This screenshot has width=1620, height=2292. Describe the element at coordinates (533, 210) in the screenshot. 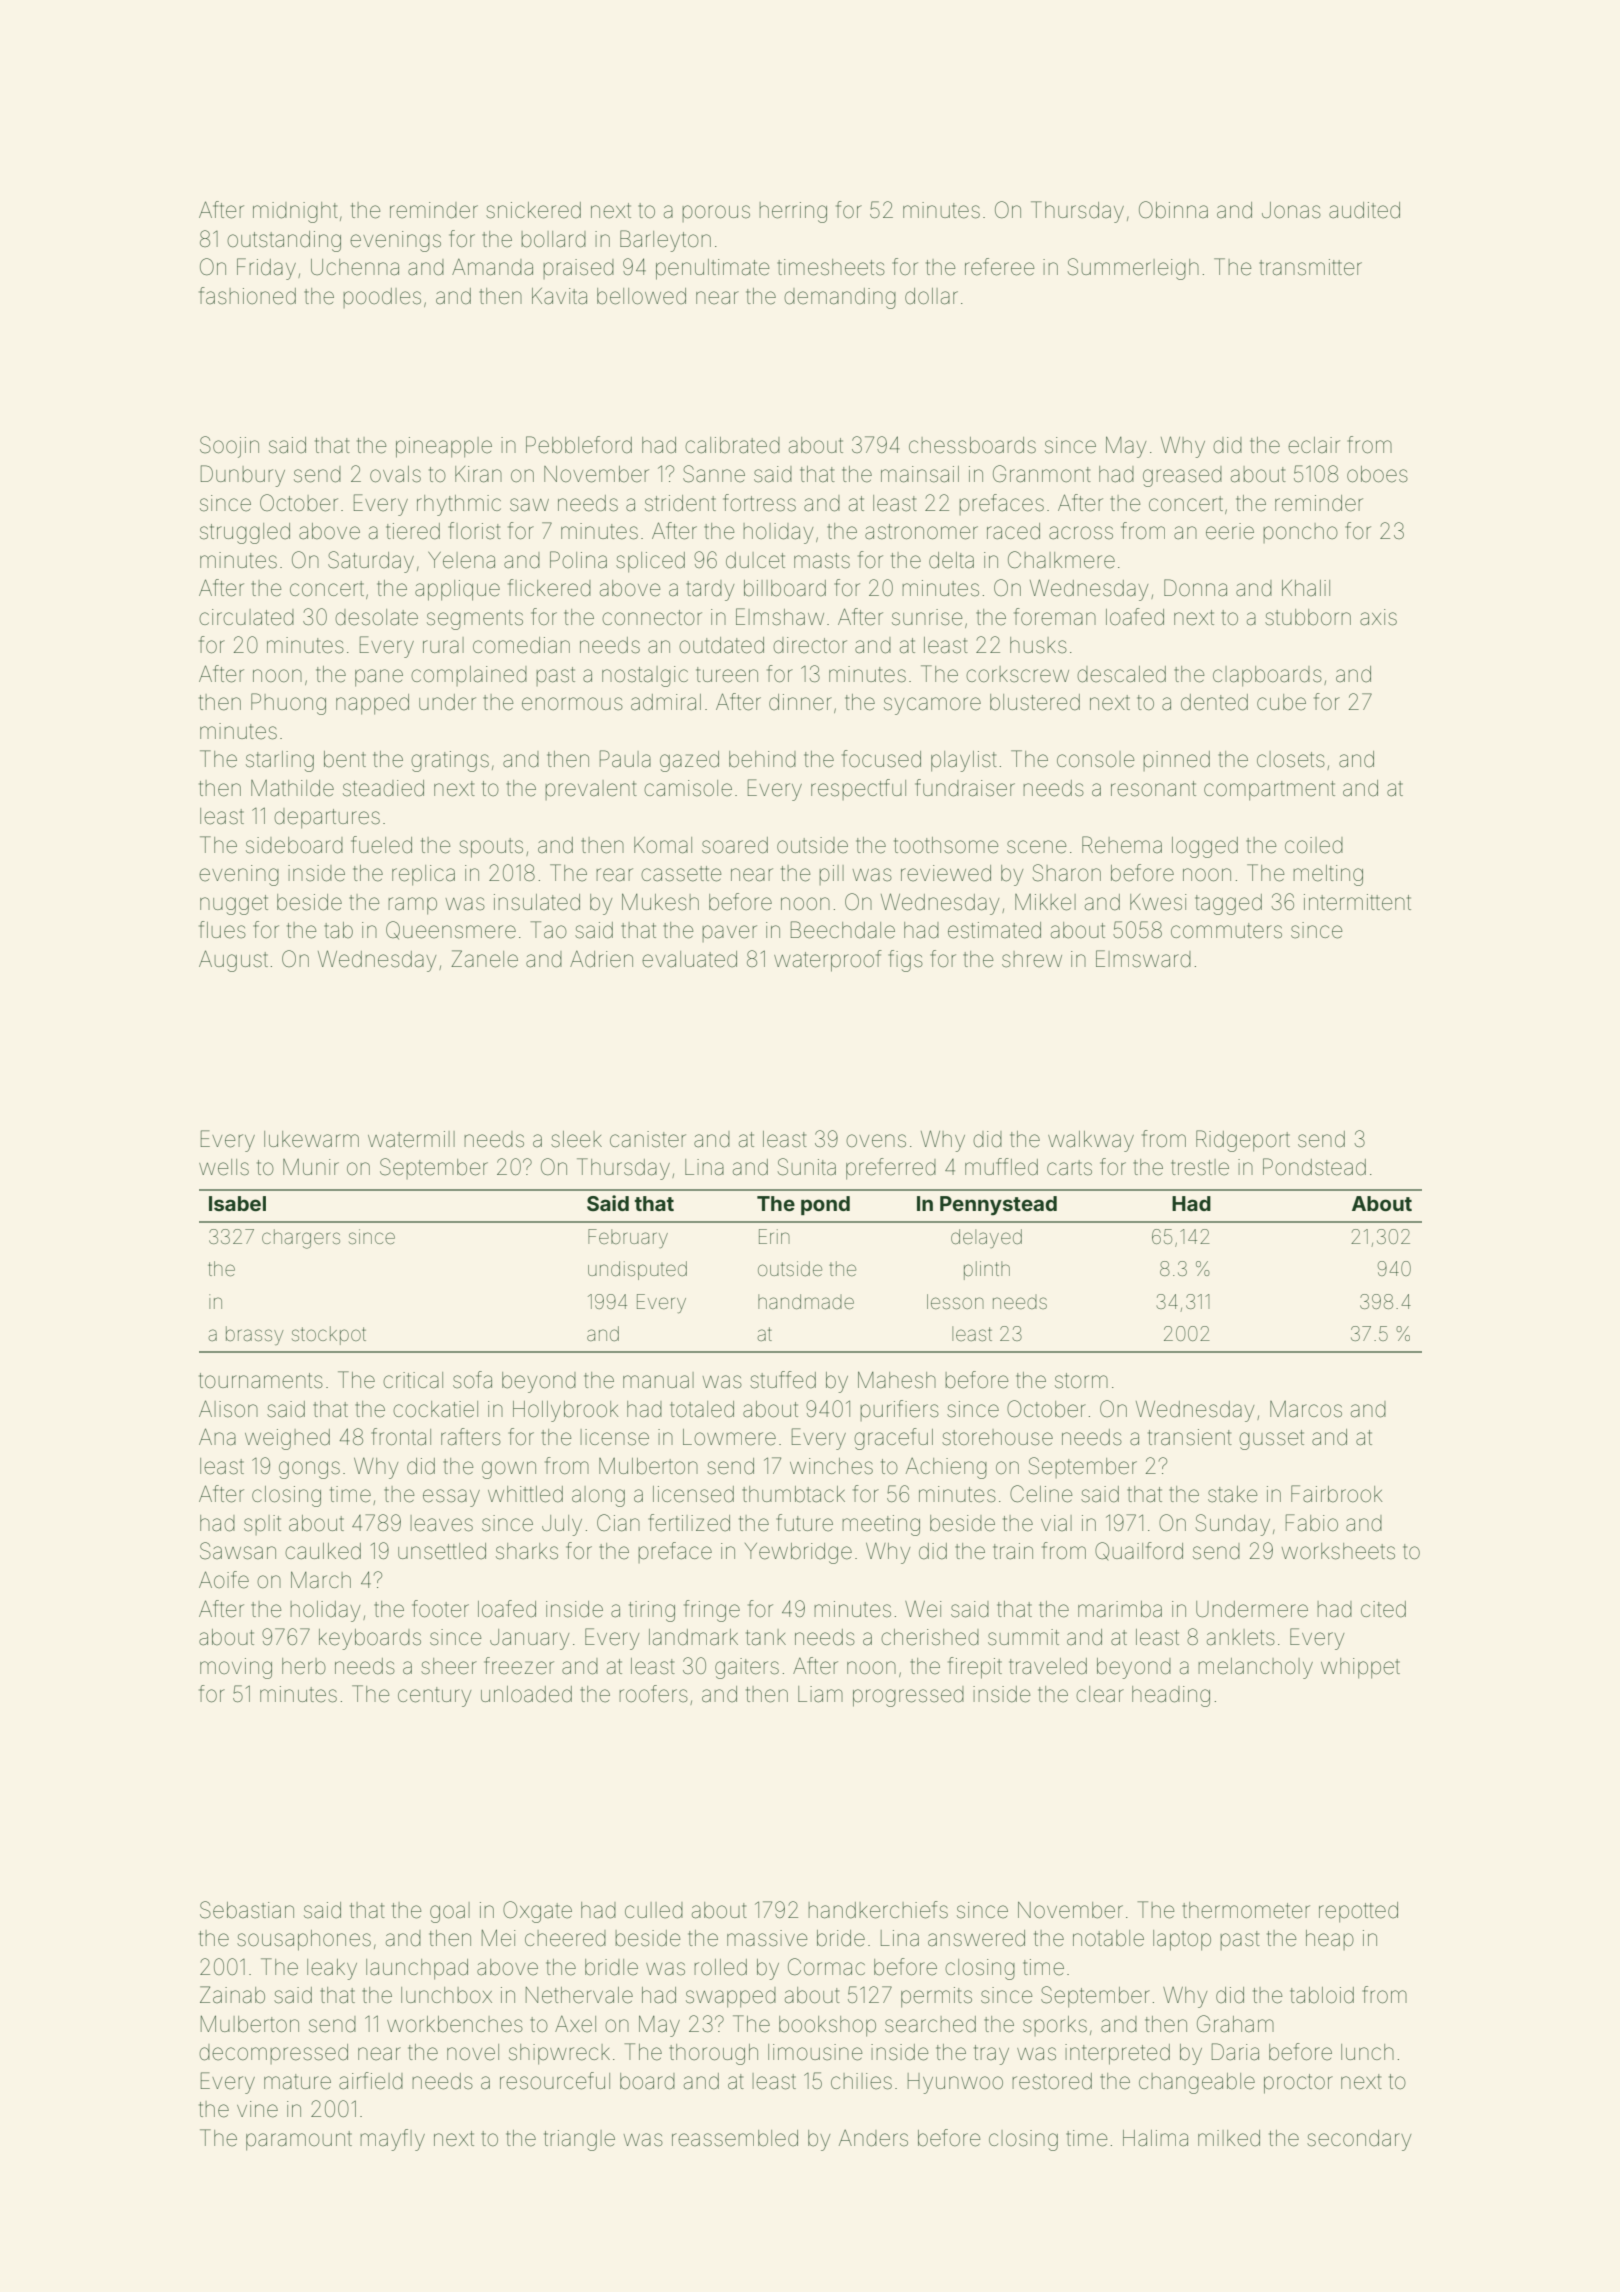

I see `snickered` at that location.
